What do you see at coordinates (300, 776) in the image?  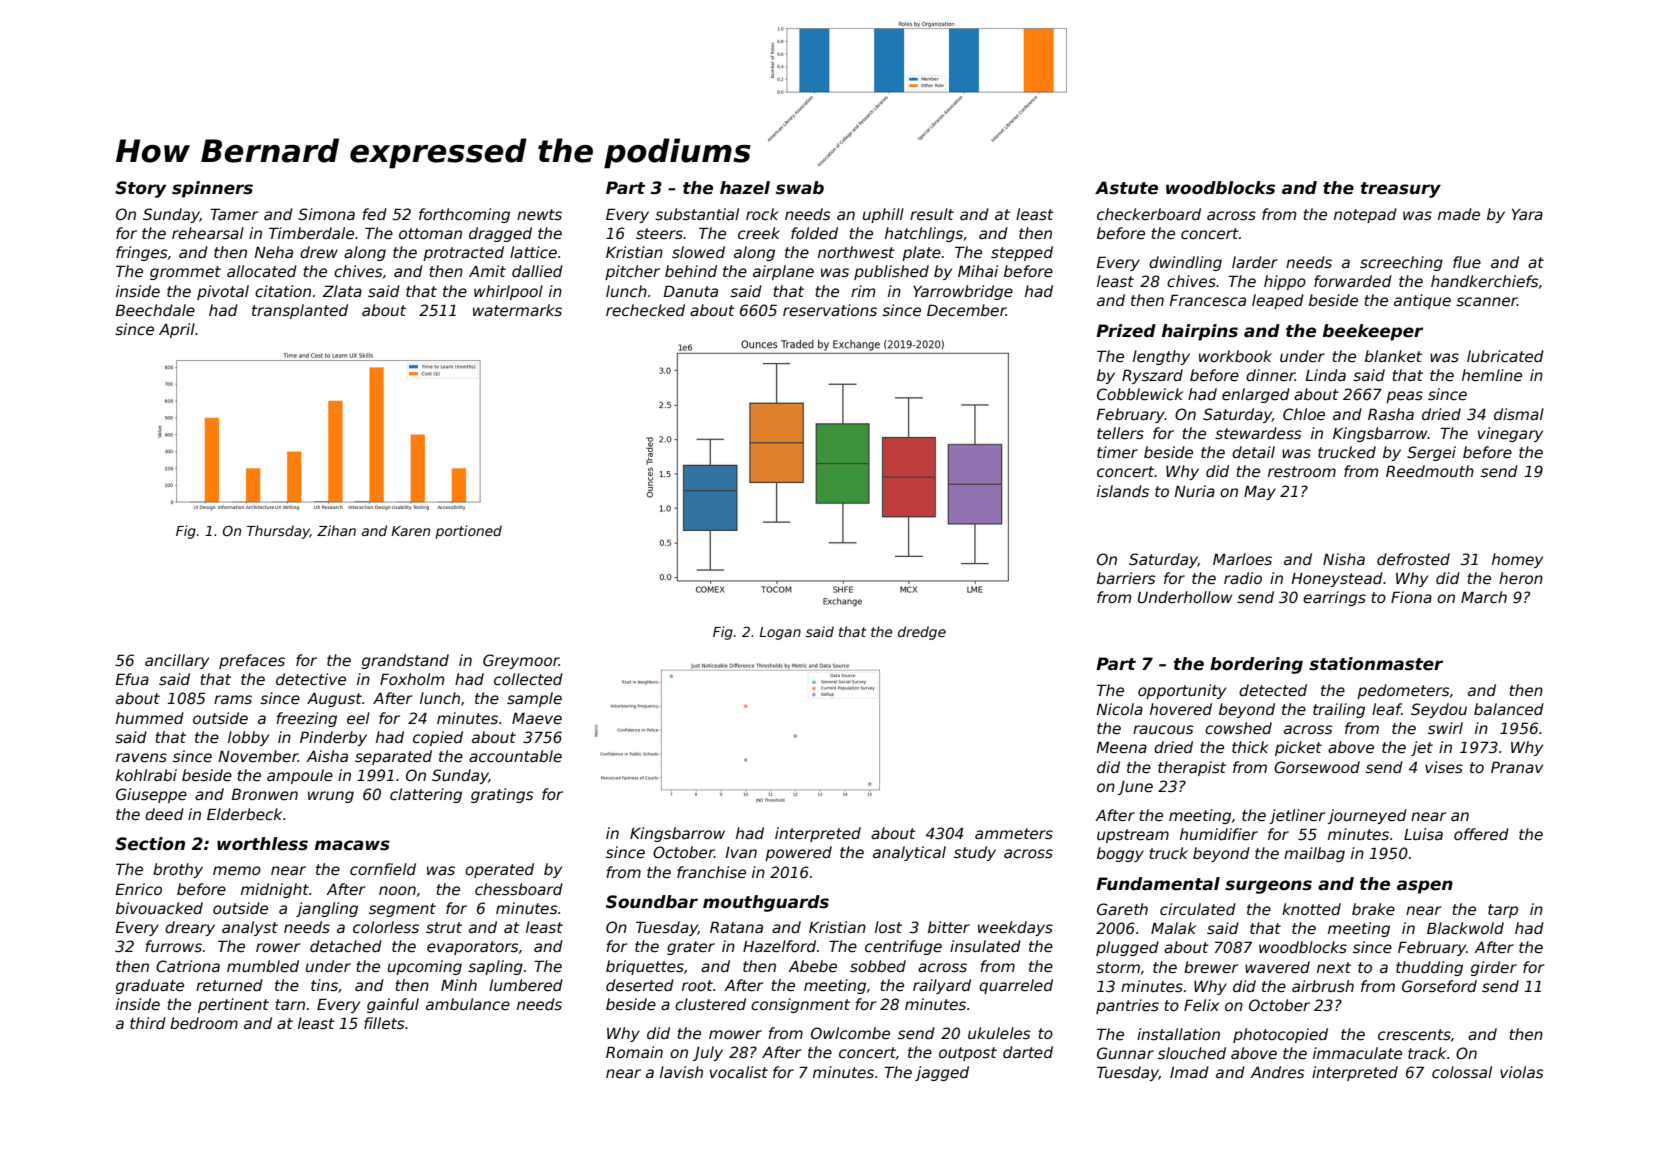 I see `ampoule` at bounding box center [300, 776].
